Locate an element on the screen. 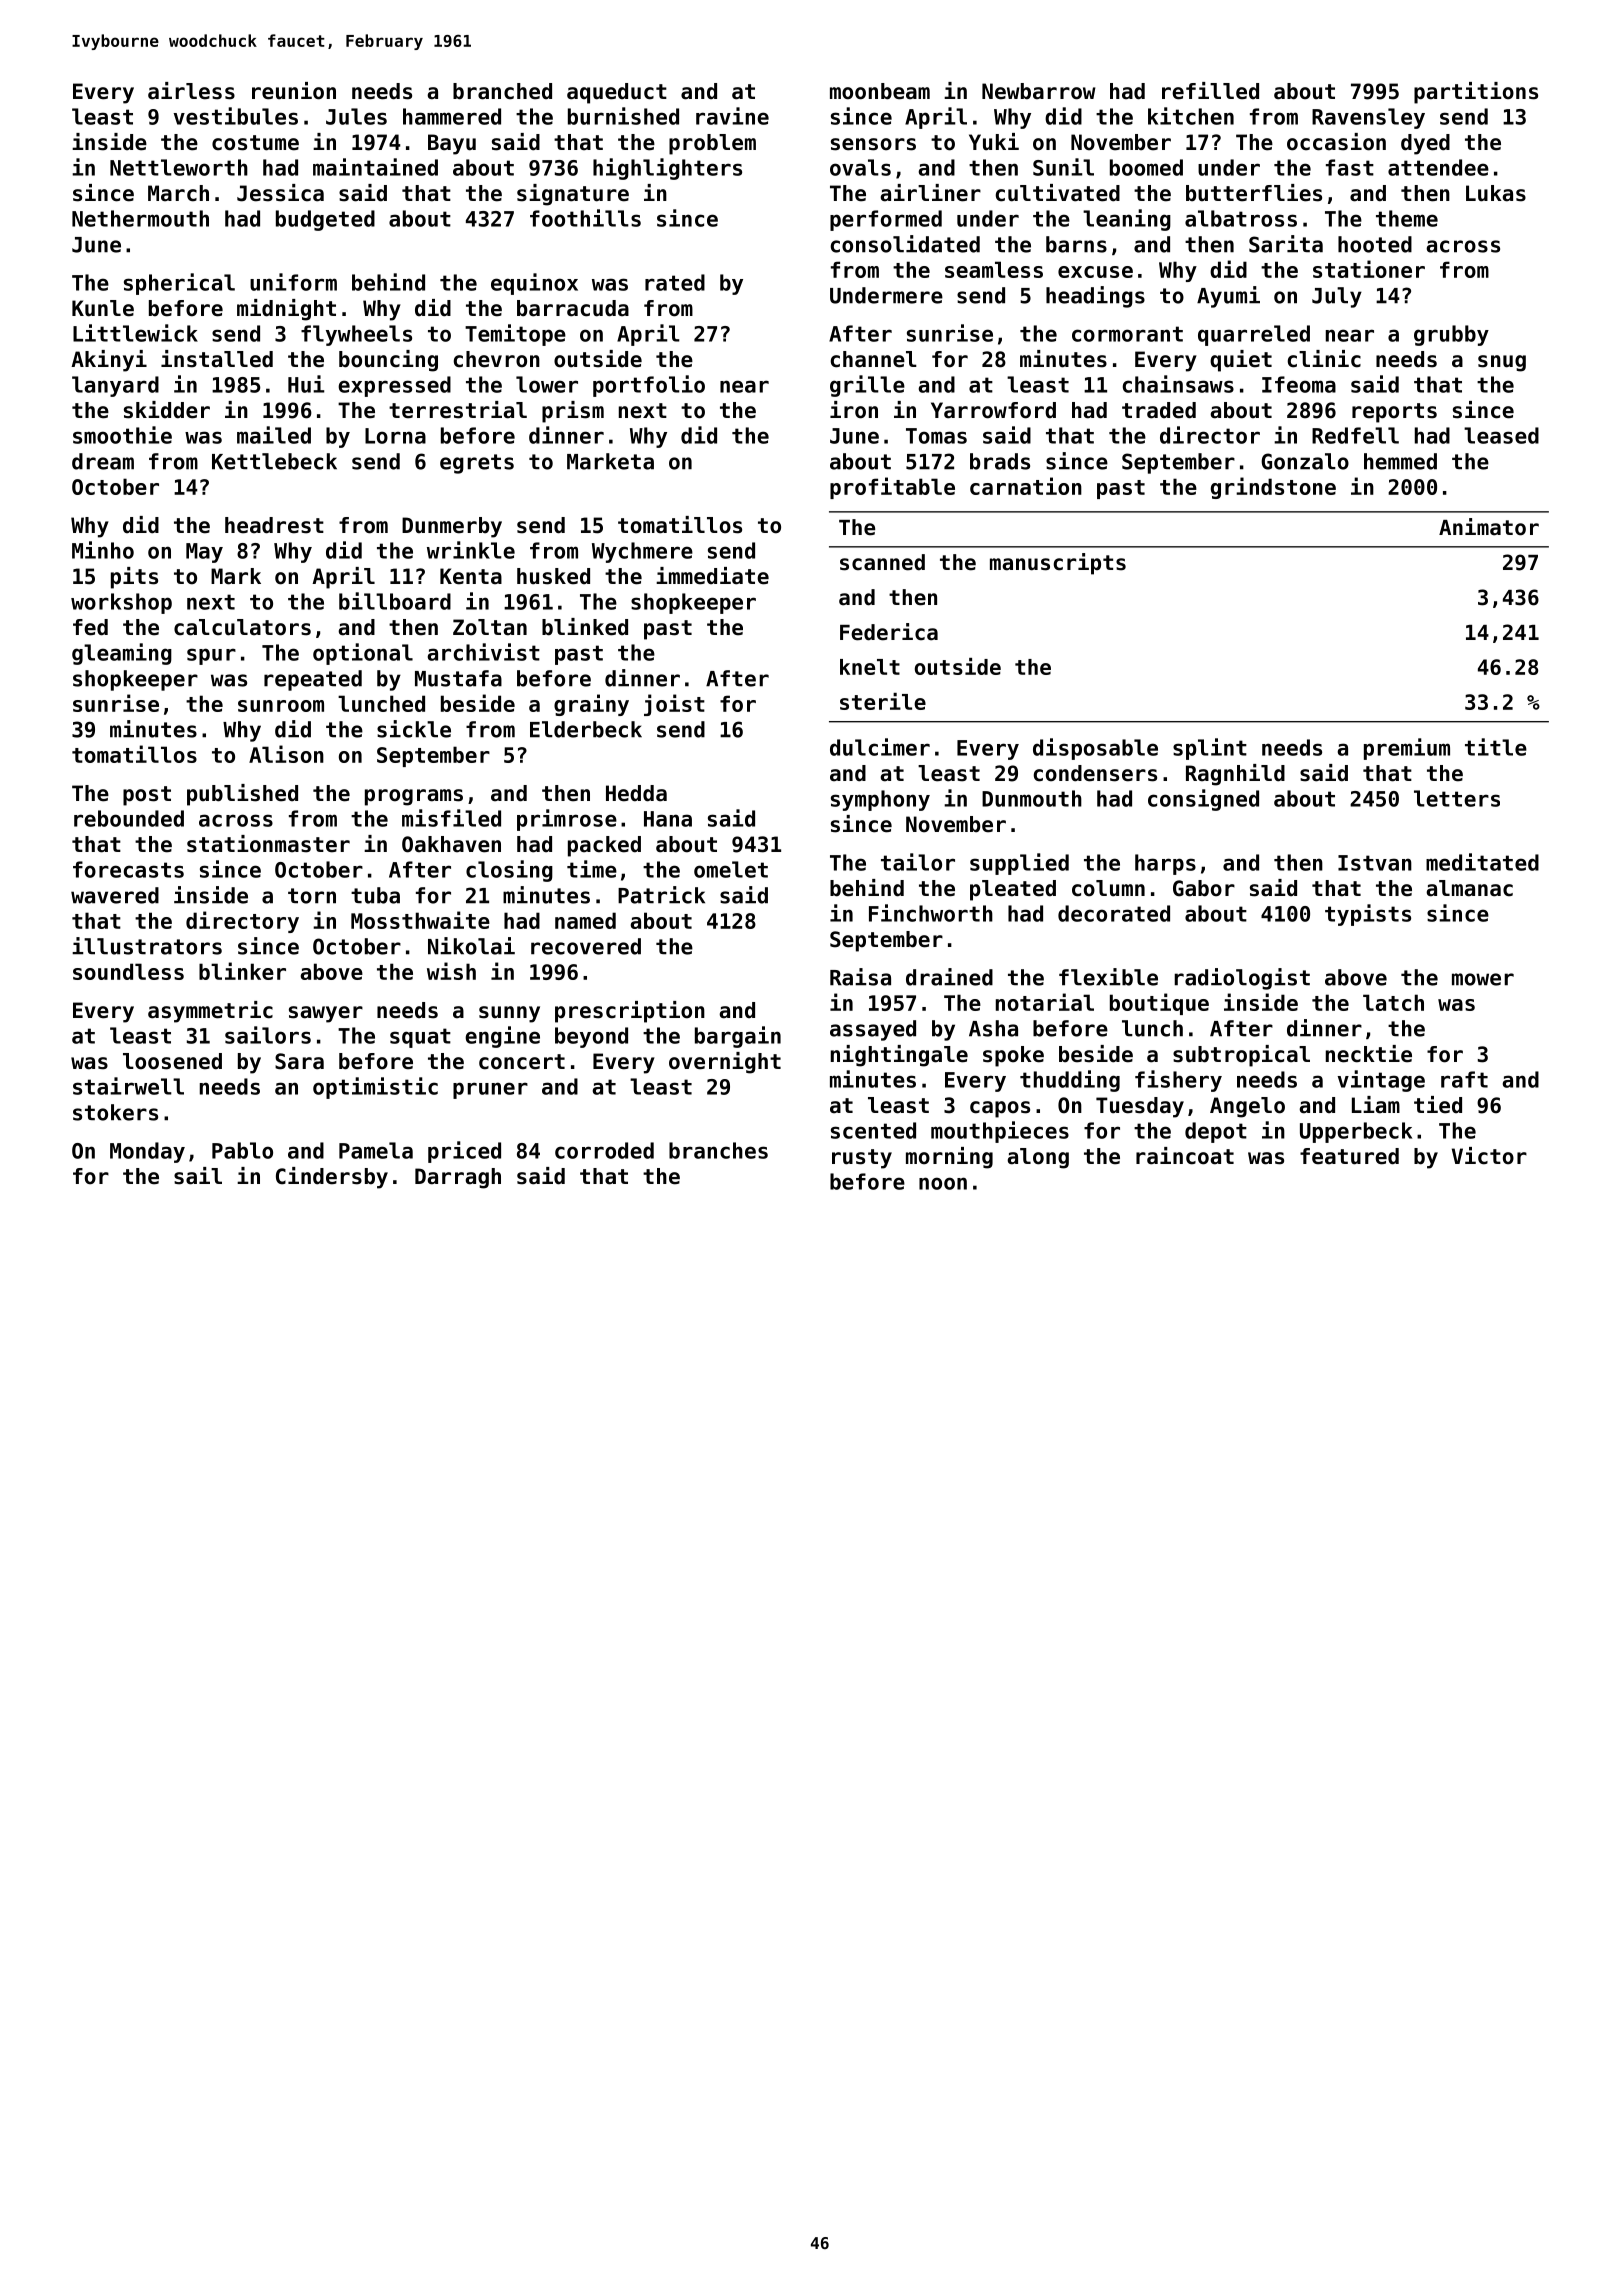  Nikolai is located at coordinates (471, 946).
